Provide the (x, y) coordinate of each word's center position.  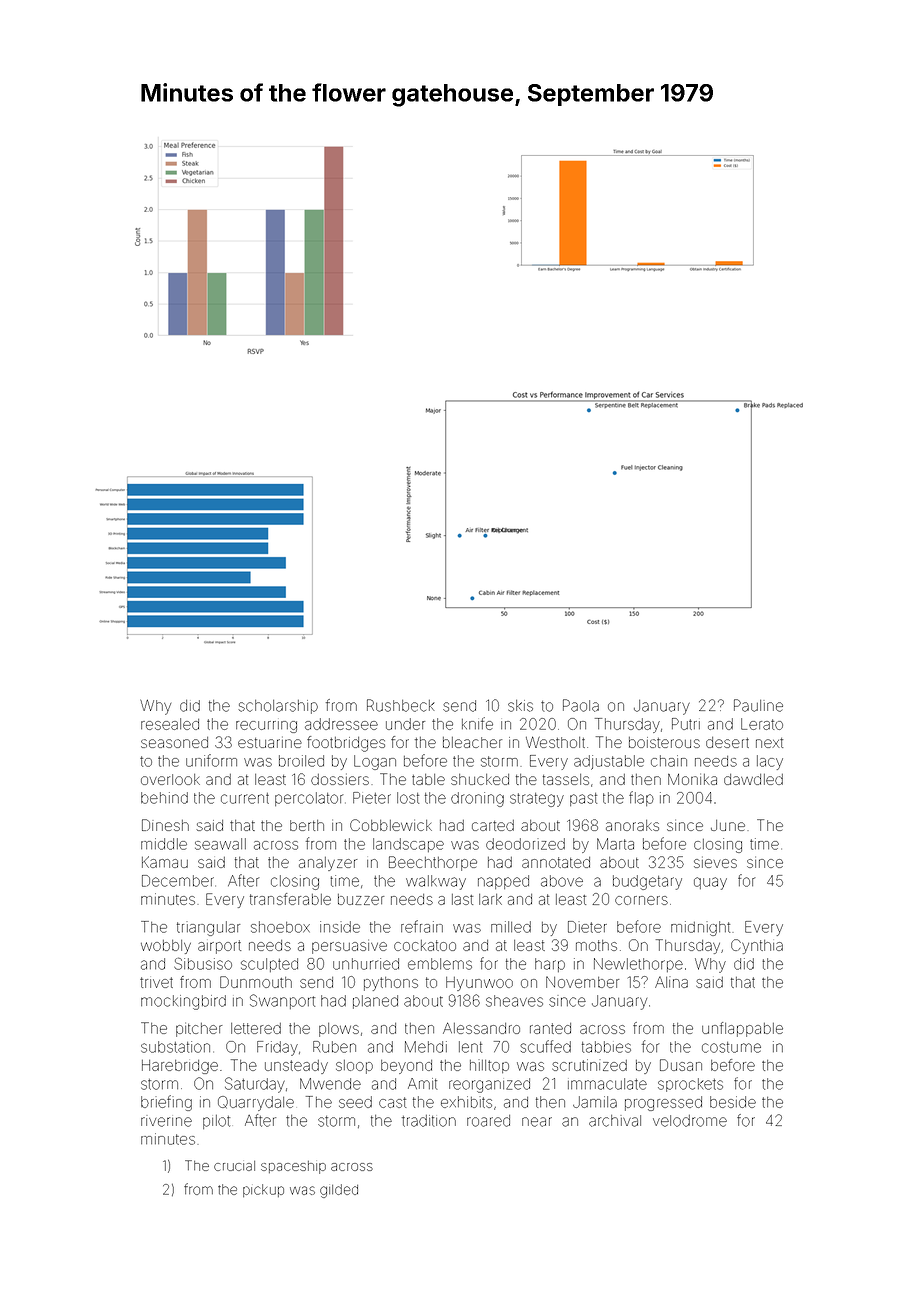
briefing (166, 1103)
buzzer (361, 899)
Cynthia (757, 946)
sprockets (690, 1085)
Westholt (555, 742)
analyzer (328, 864)
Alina (671, 982)
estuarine (270, 742)
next (769, 743)
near (537, 1122)
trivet (156, 982)
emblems (440, 964)
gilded (339, 1191)
